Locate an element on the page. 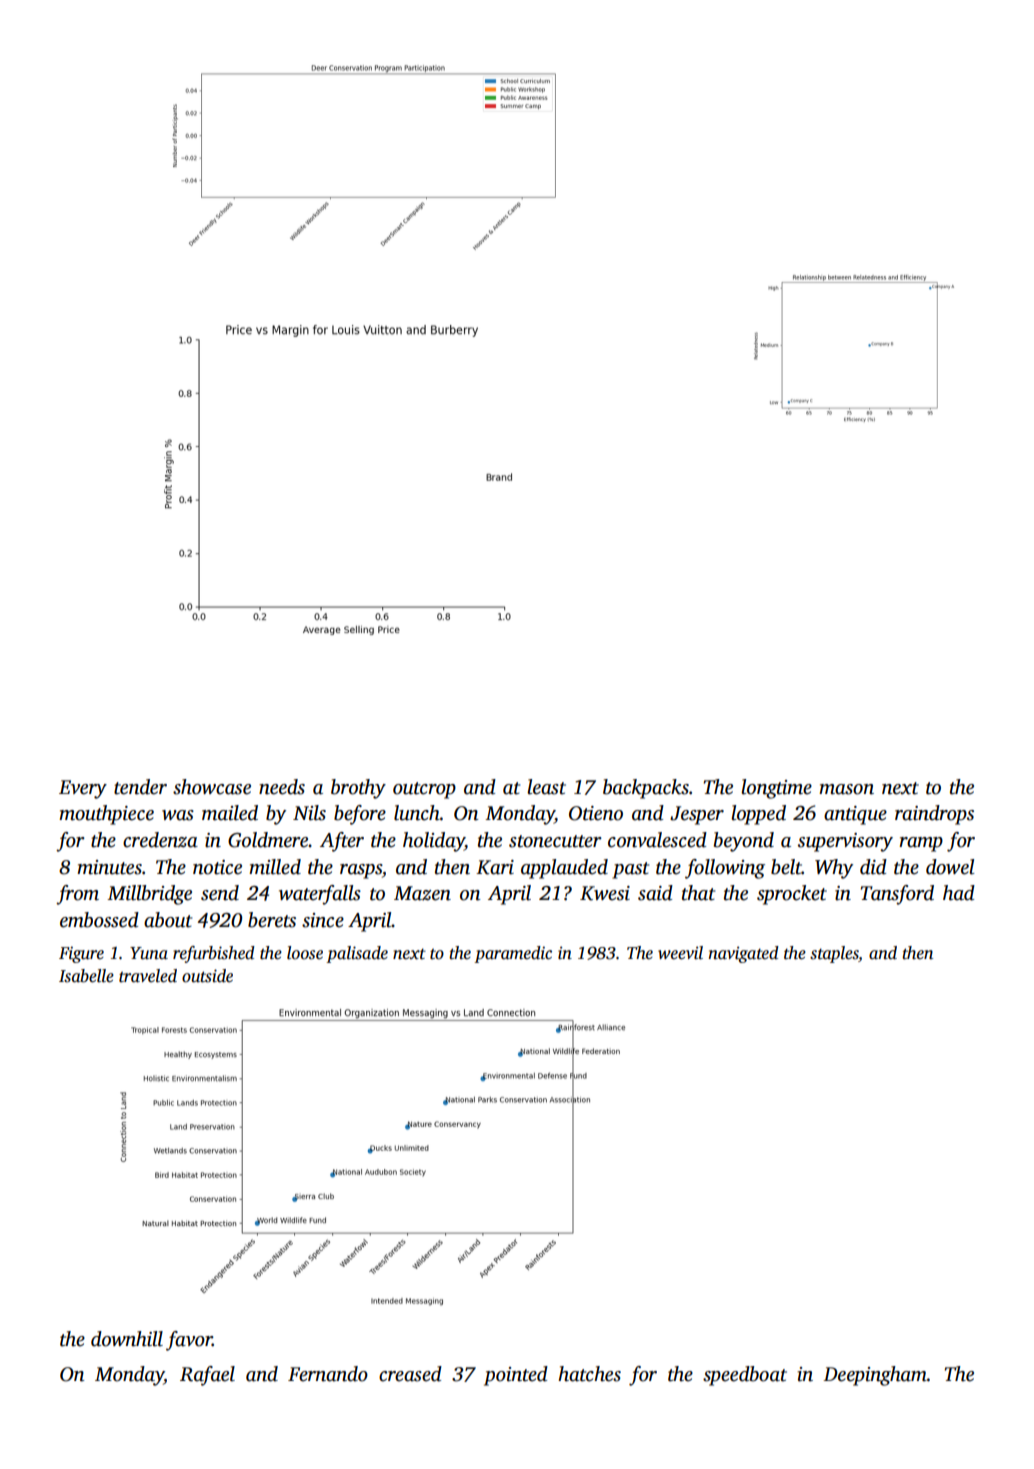 This image has width=1034, height=1469. notice is located at coordinates (217, 867).
